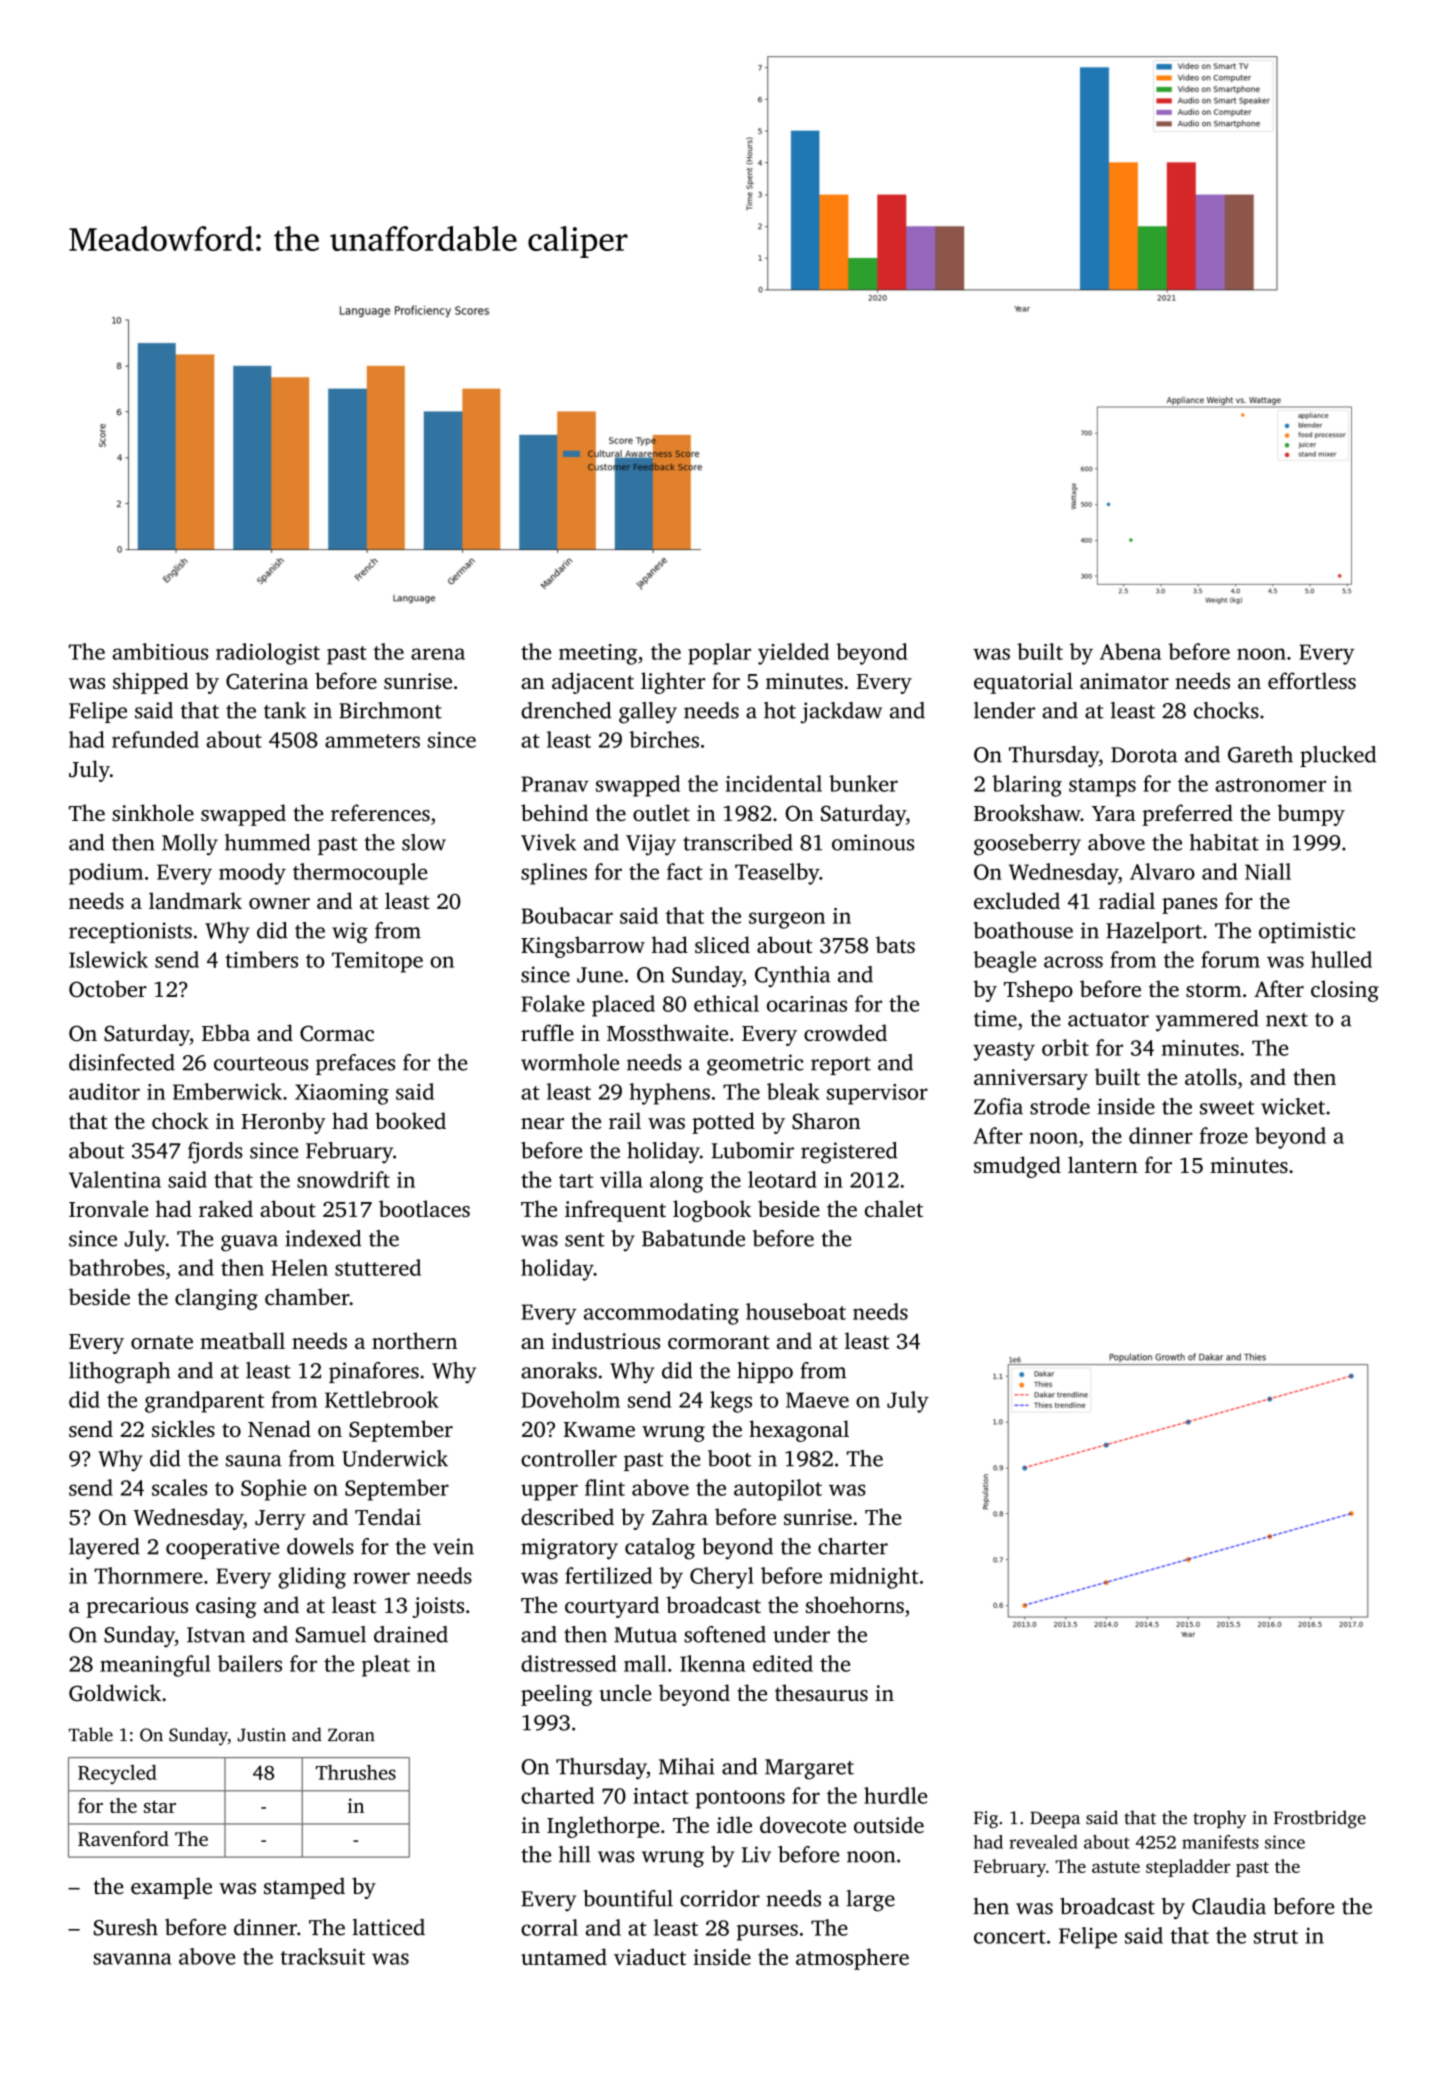  I want to click on Niall, so click(1268, 871).
